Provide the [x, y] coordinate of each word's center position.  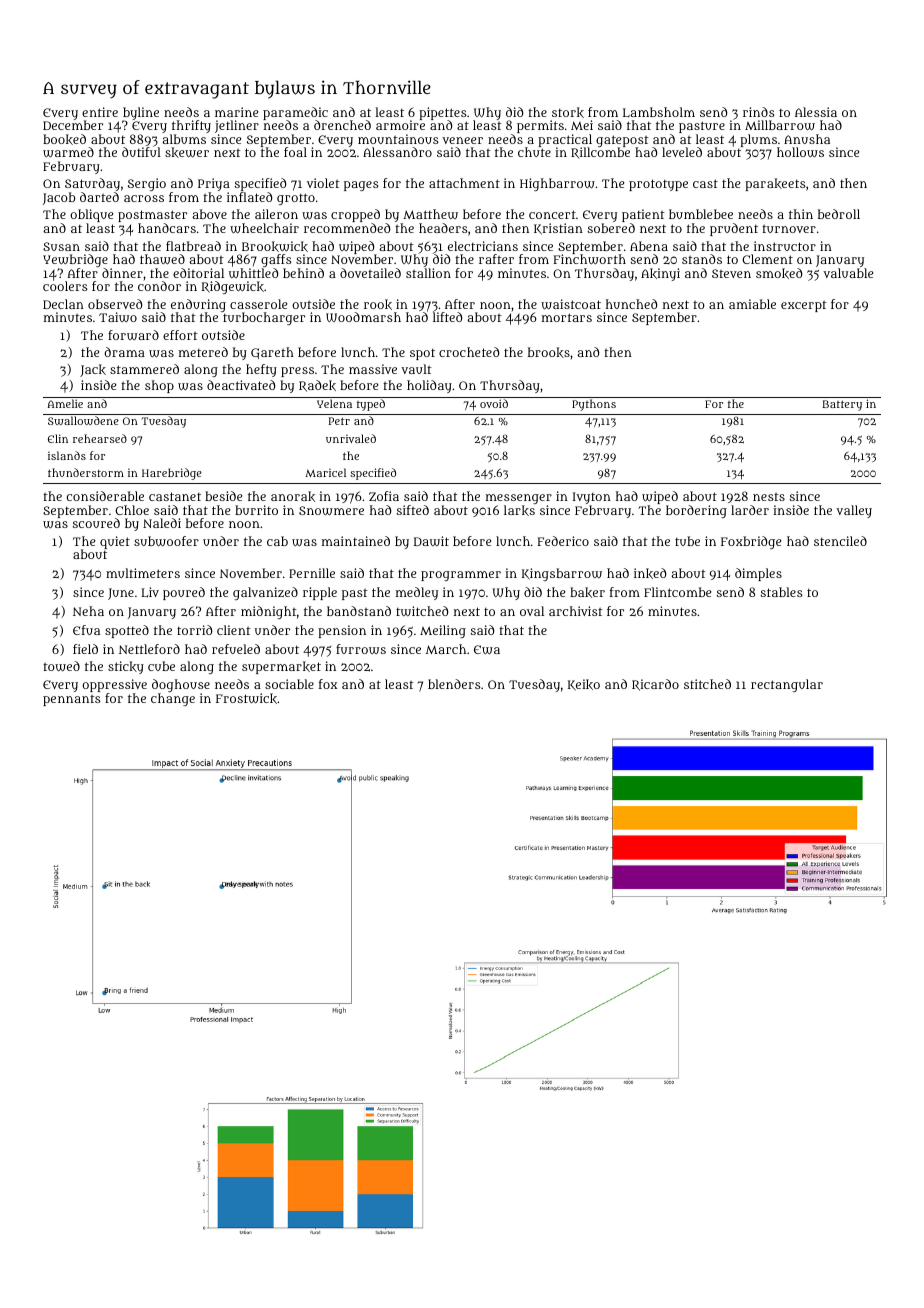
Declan [63, 304]
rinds [759, 112]
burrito [256, 510]
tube [687, 541]
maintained [356, 541]
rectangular [787, 685]
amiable [752, 304]
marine [236, 112]
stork [568, 112]
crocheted [469, 352]
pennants [72, 700]
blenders [454, 684]
